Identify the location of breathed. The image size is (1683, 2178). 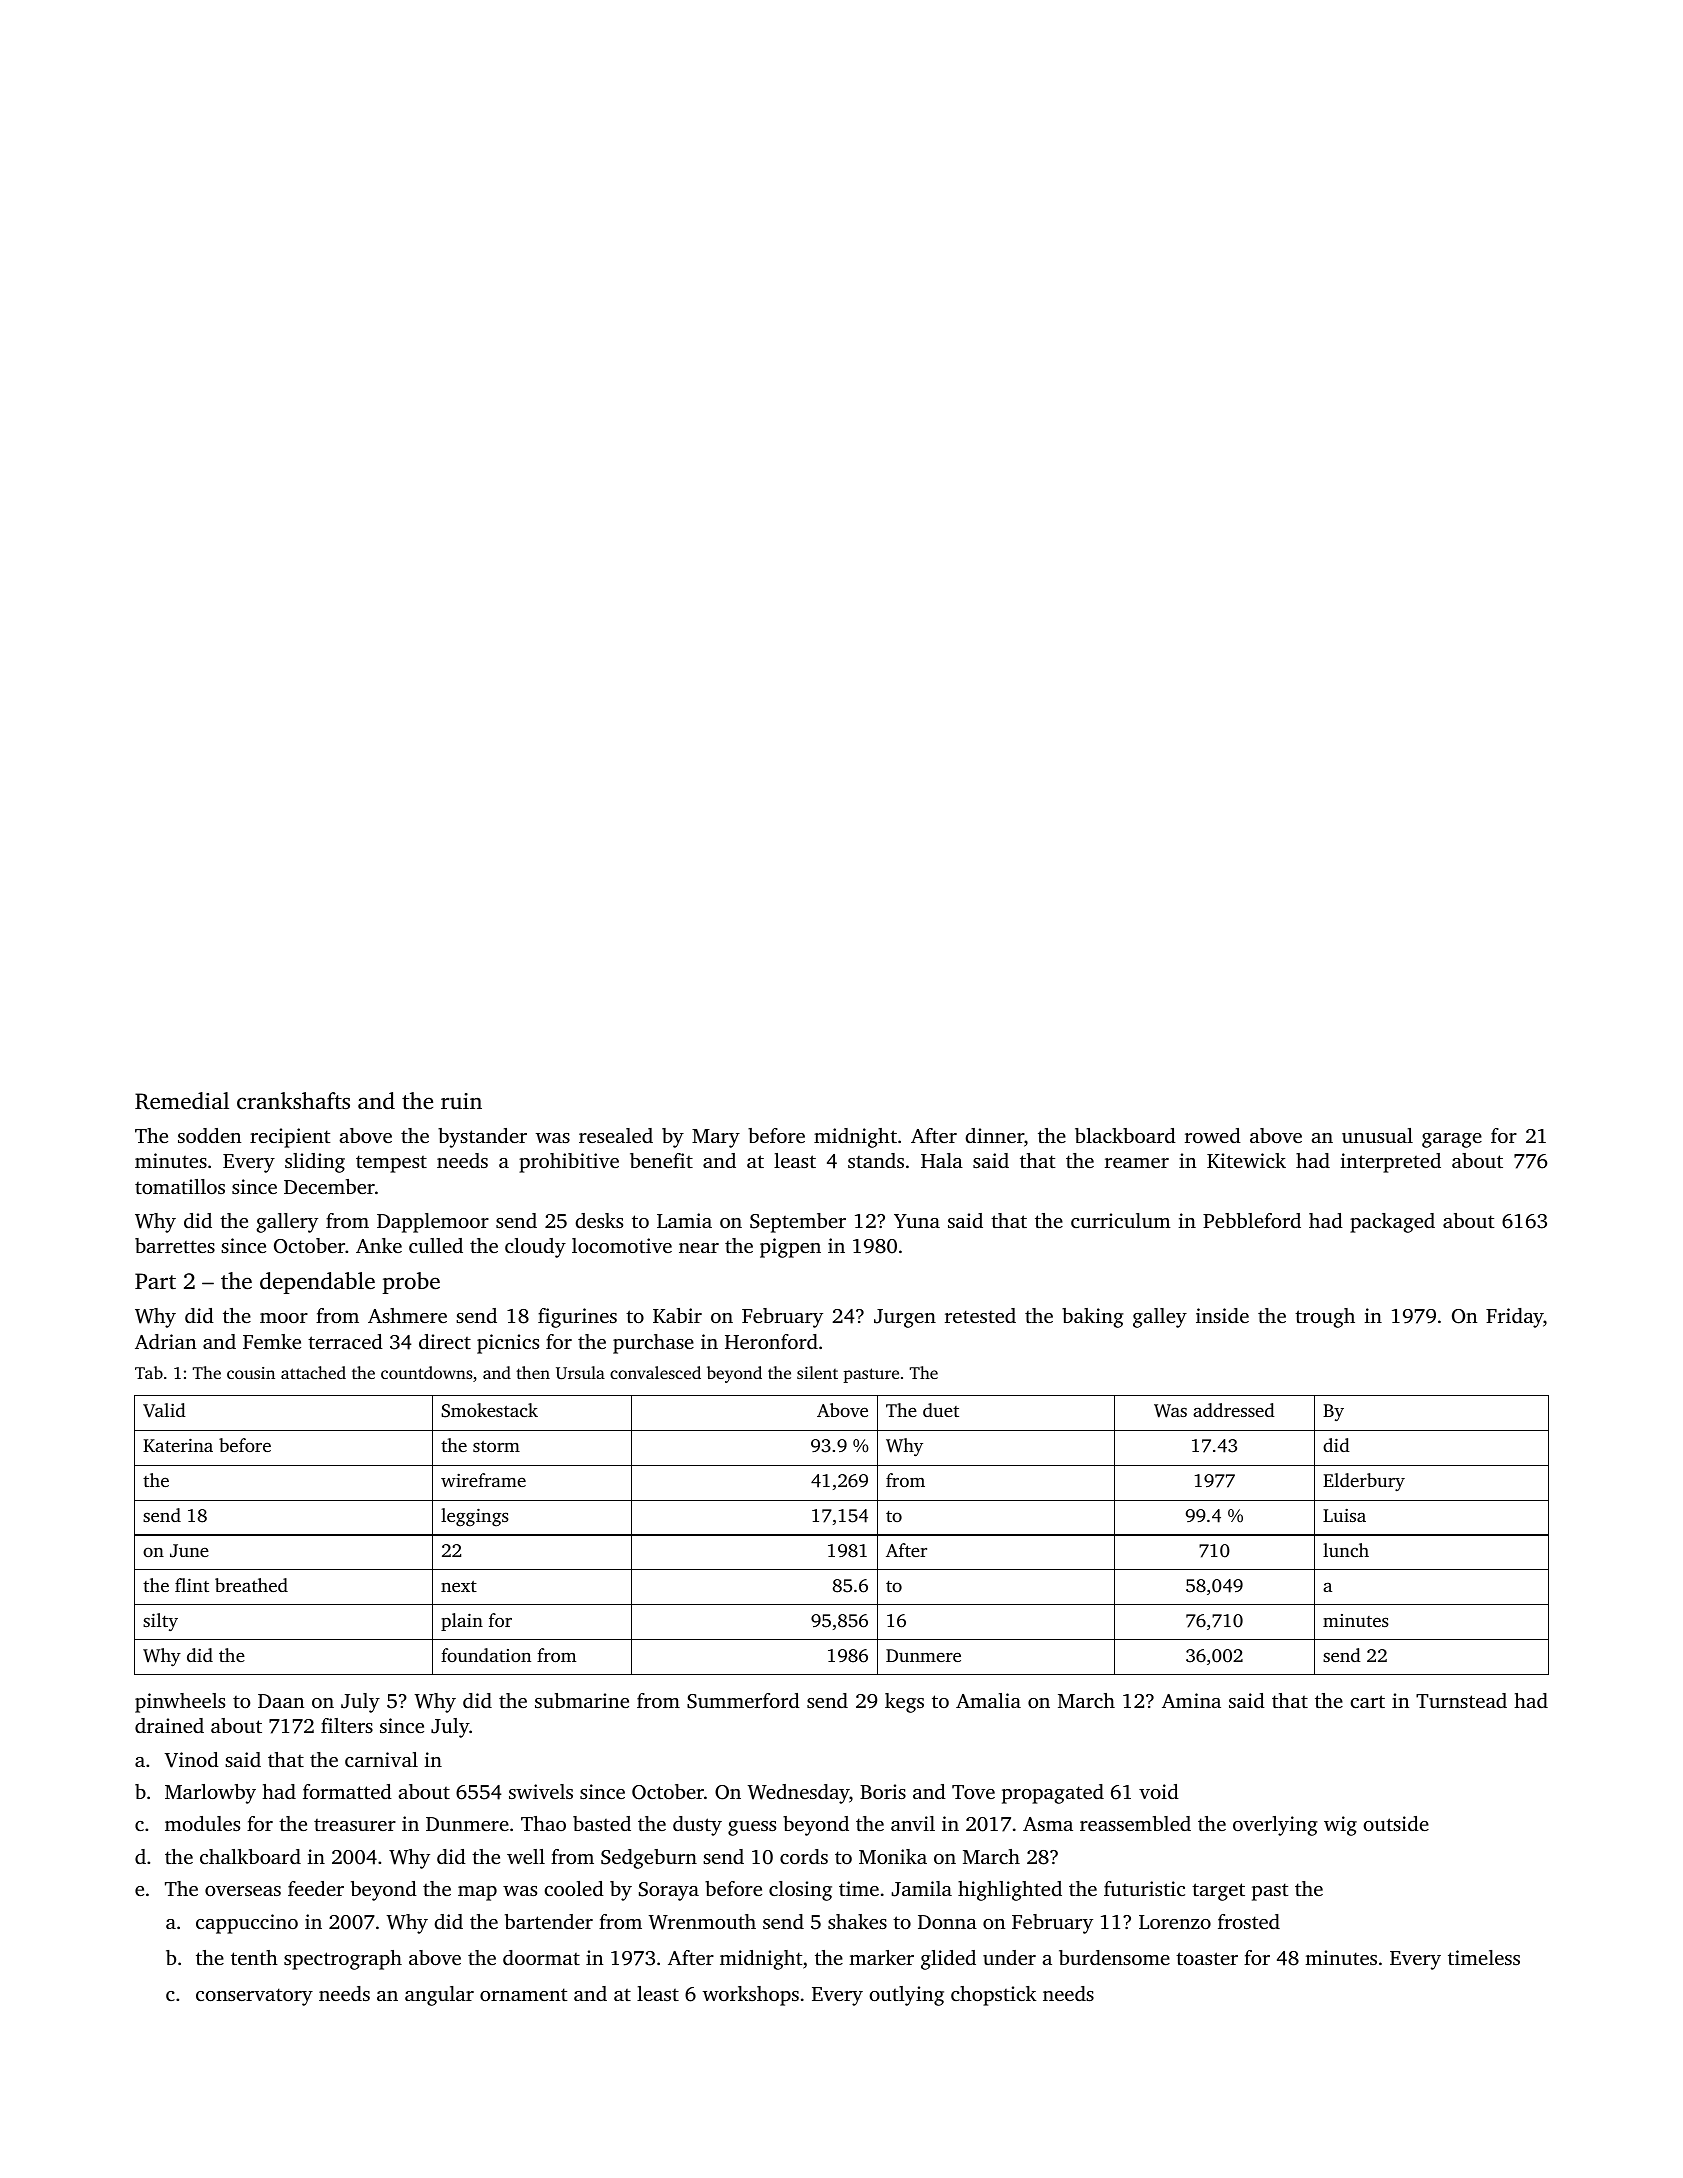
(251, 1585).
